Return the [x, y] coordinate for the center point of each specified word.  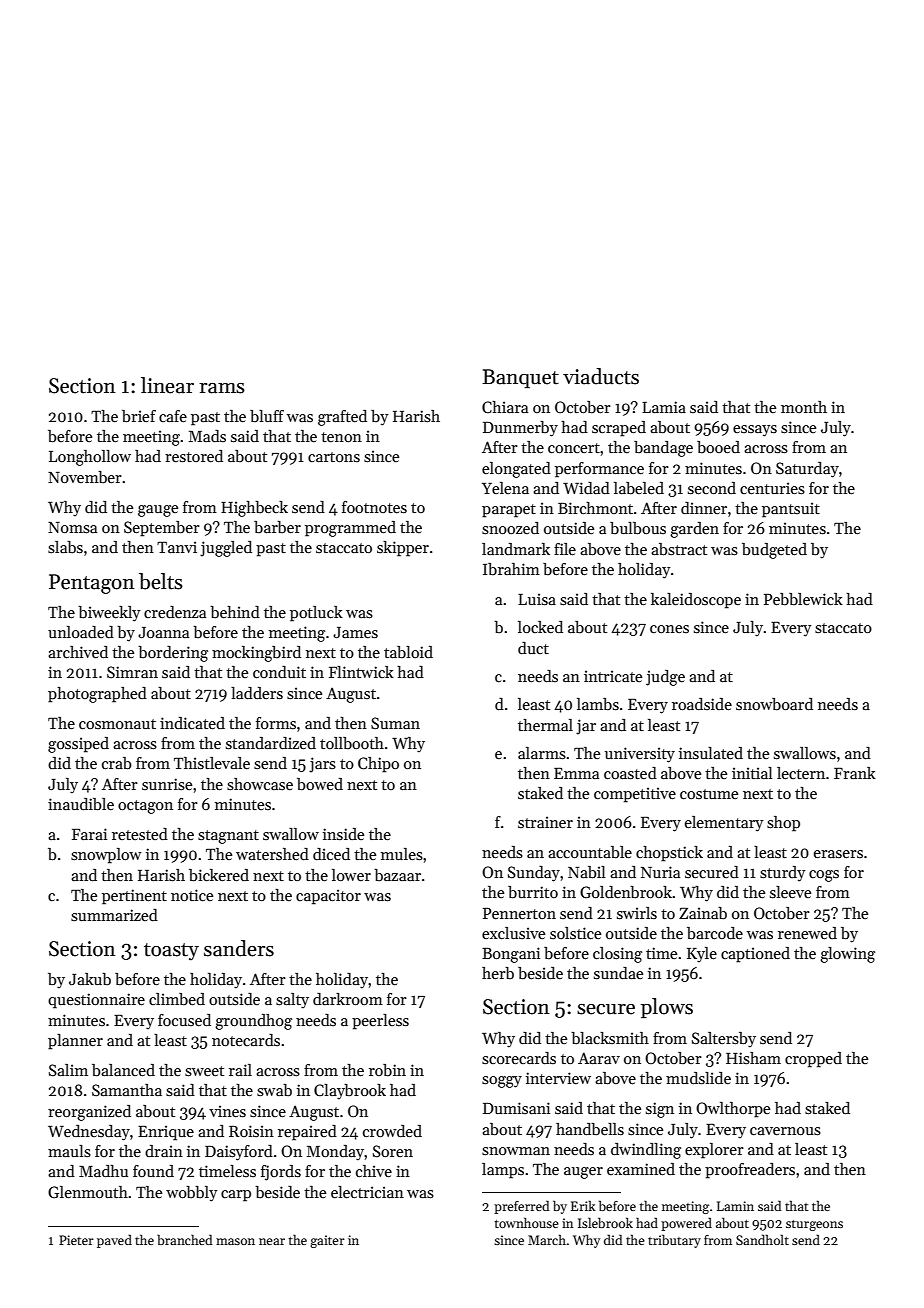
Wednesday [89, 1133]
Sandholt [762, 1239]
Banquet [520, 378]
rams [222, 388]
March [547, 1239]
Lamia [664, 407]
